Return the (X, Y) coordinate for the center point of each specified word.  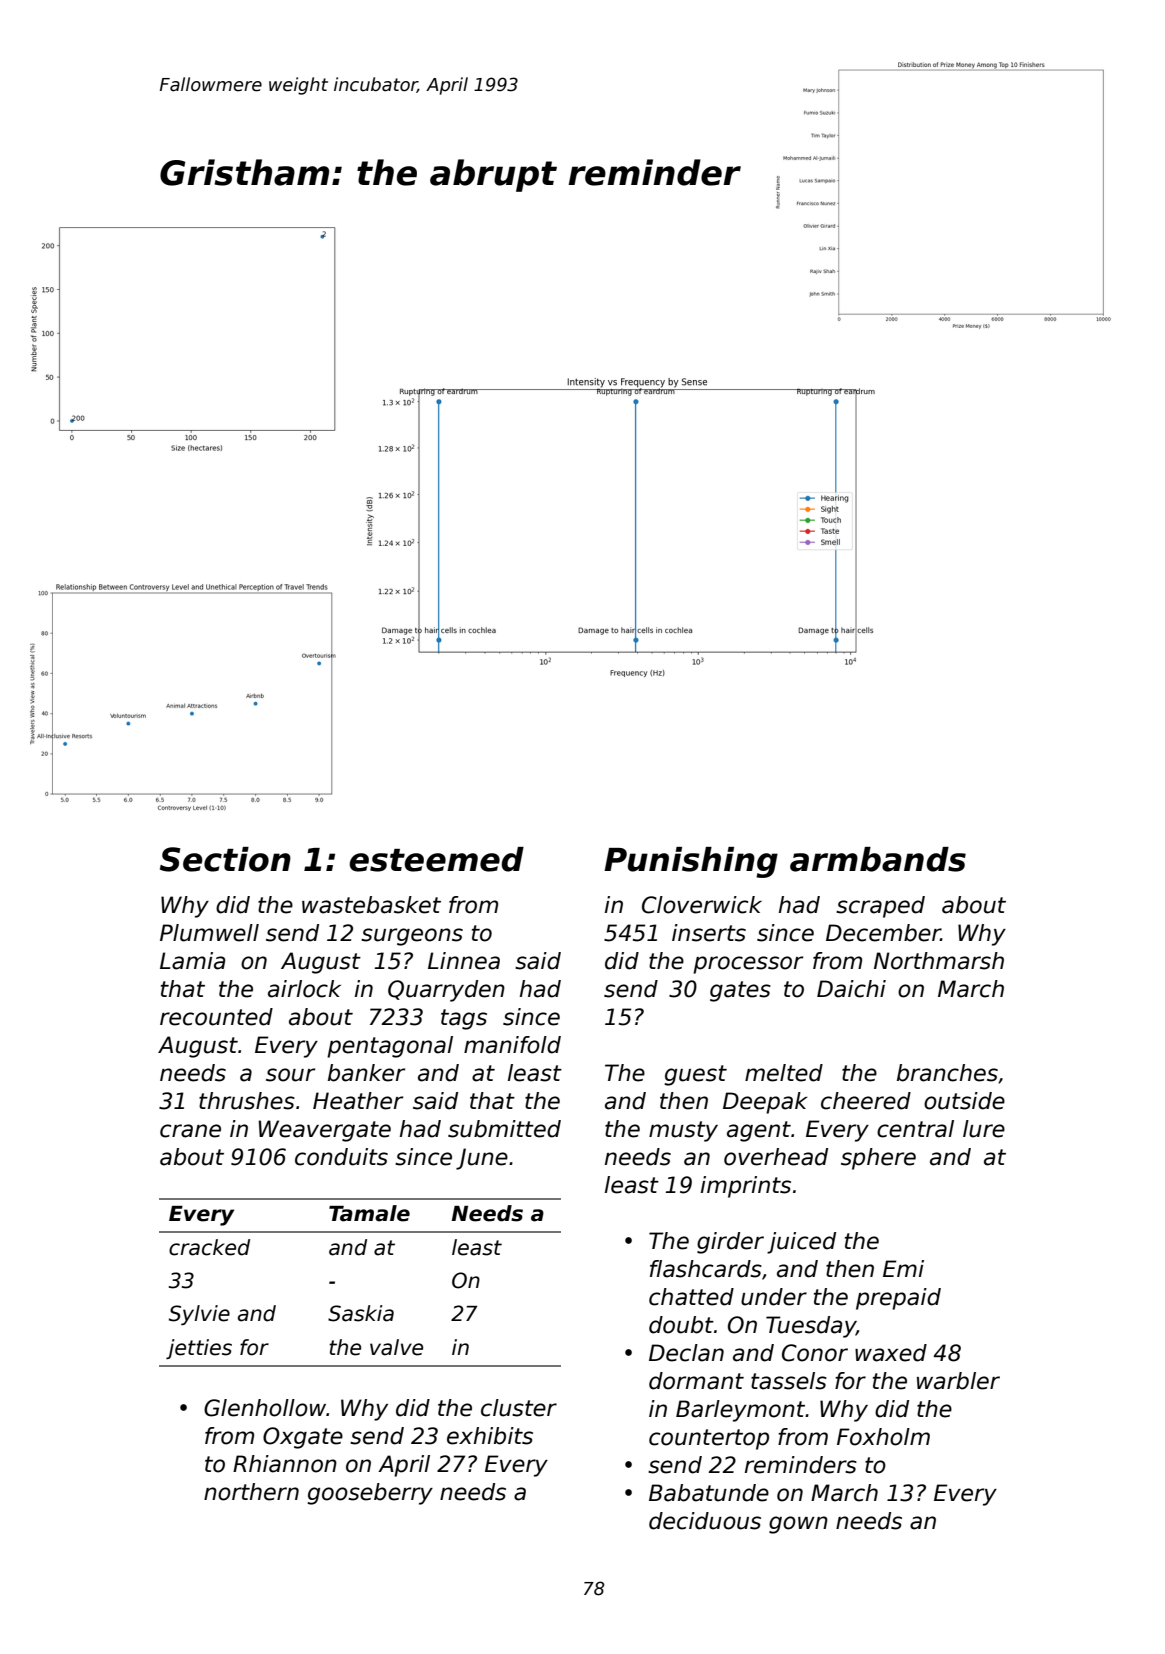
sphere (878, 1159)
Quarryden (446, 991)
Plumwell (209, 933)
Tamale (369, 1213)
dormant (696, 1381)
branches (947, 1073)
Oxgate (303, 1438)
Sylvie (199, 1315)
